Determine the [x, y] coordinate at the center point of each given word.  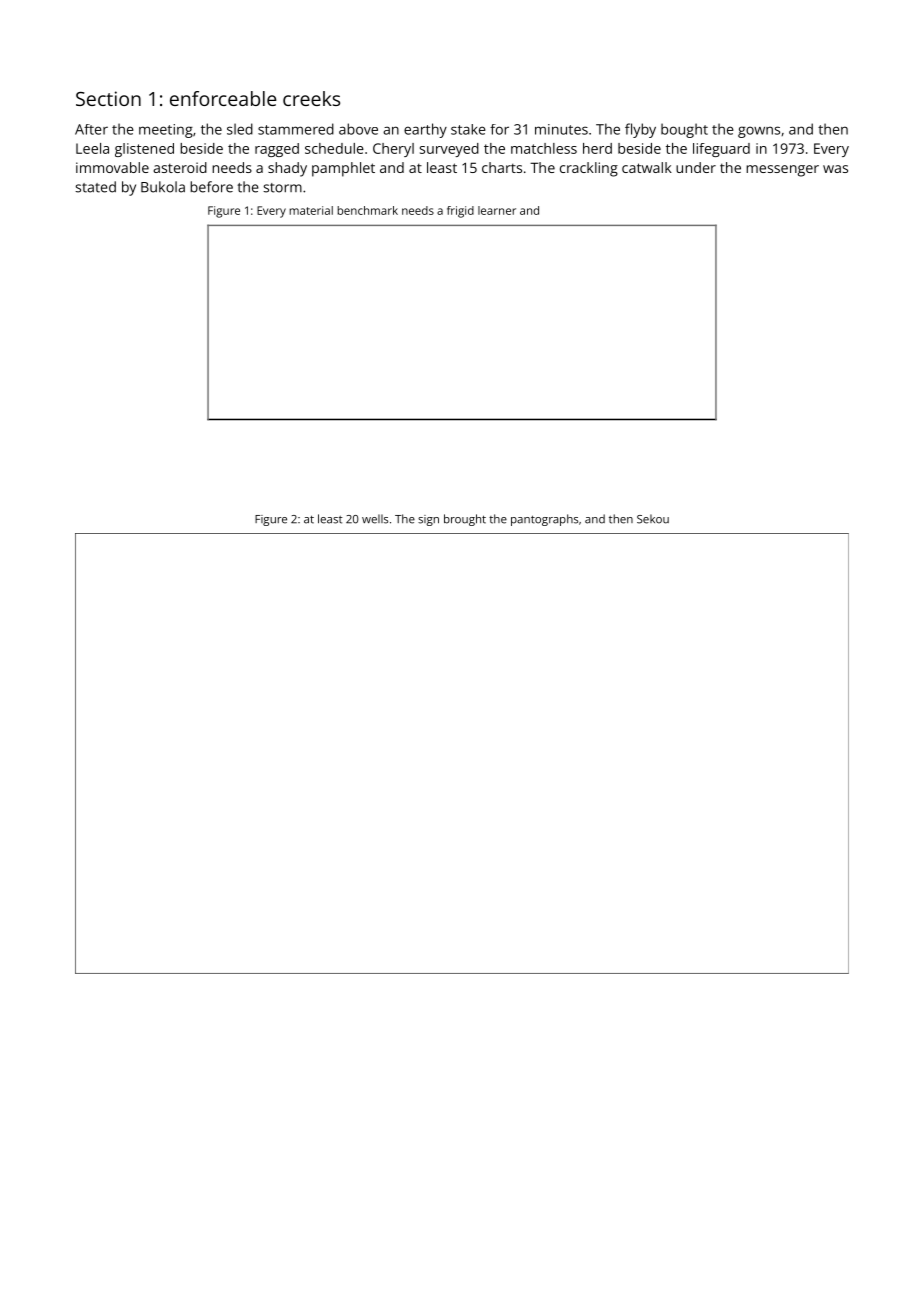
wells [375, 519]
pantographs [544, 520]
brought [465, 520]
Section [108, 98]
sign [428, 520]
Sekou [653, 519]
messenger [782, 171]
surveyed [449, 150]
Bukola [163, 187]
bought [684, 130]
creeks [311, 98]
